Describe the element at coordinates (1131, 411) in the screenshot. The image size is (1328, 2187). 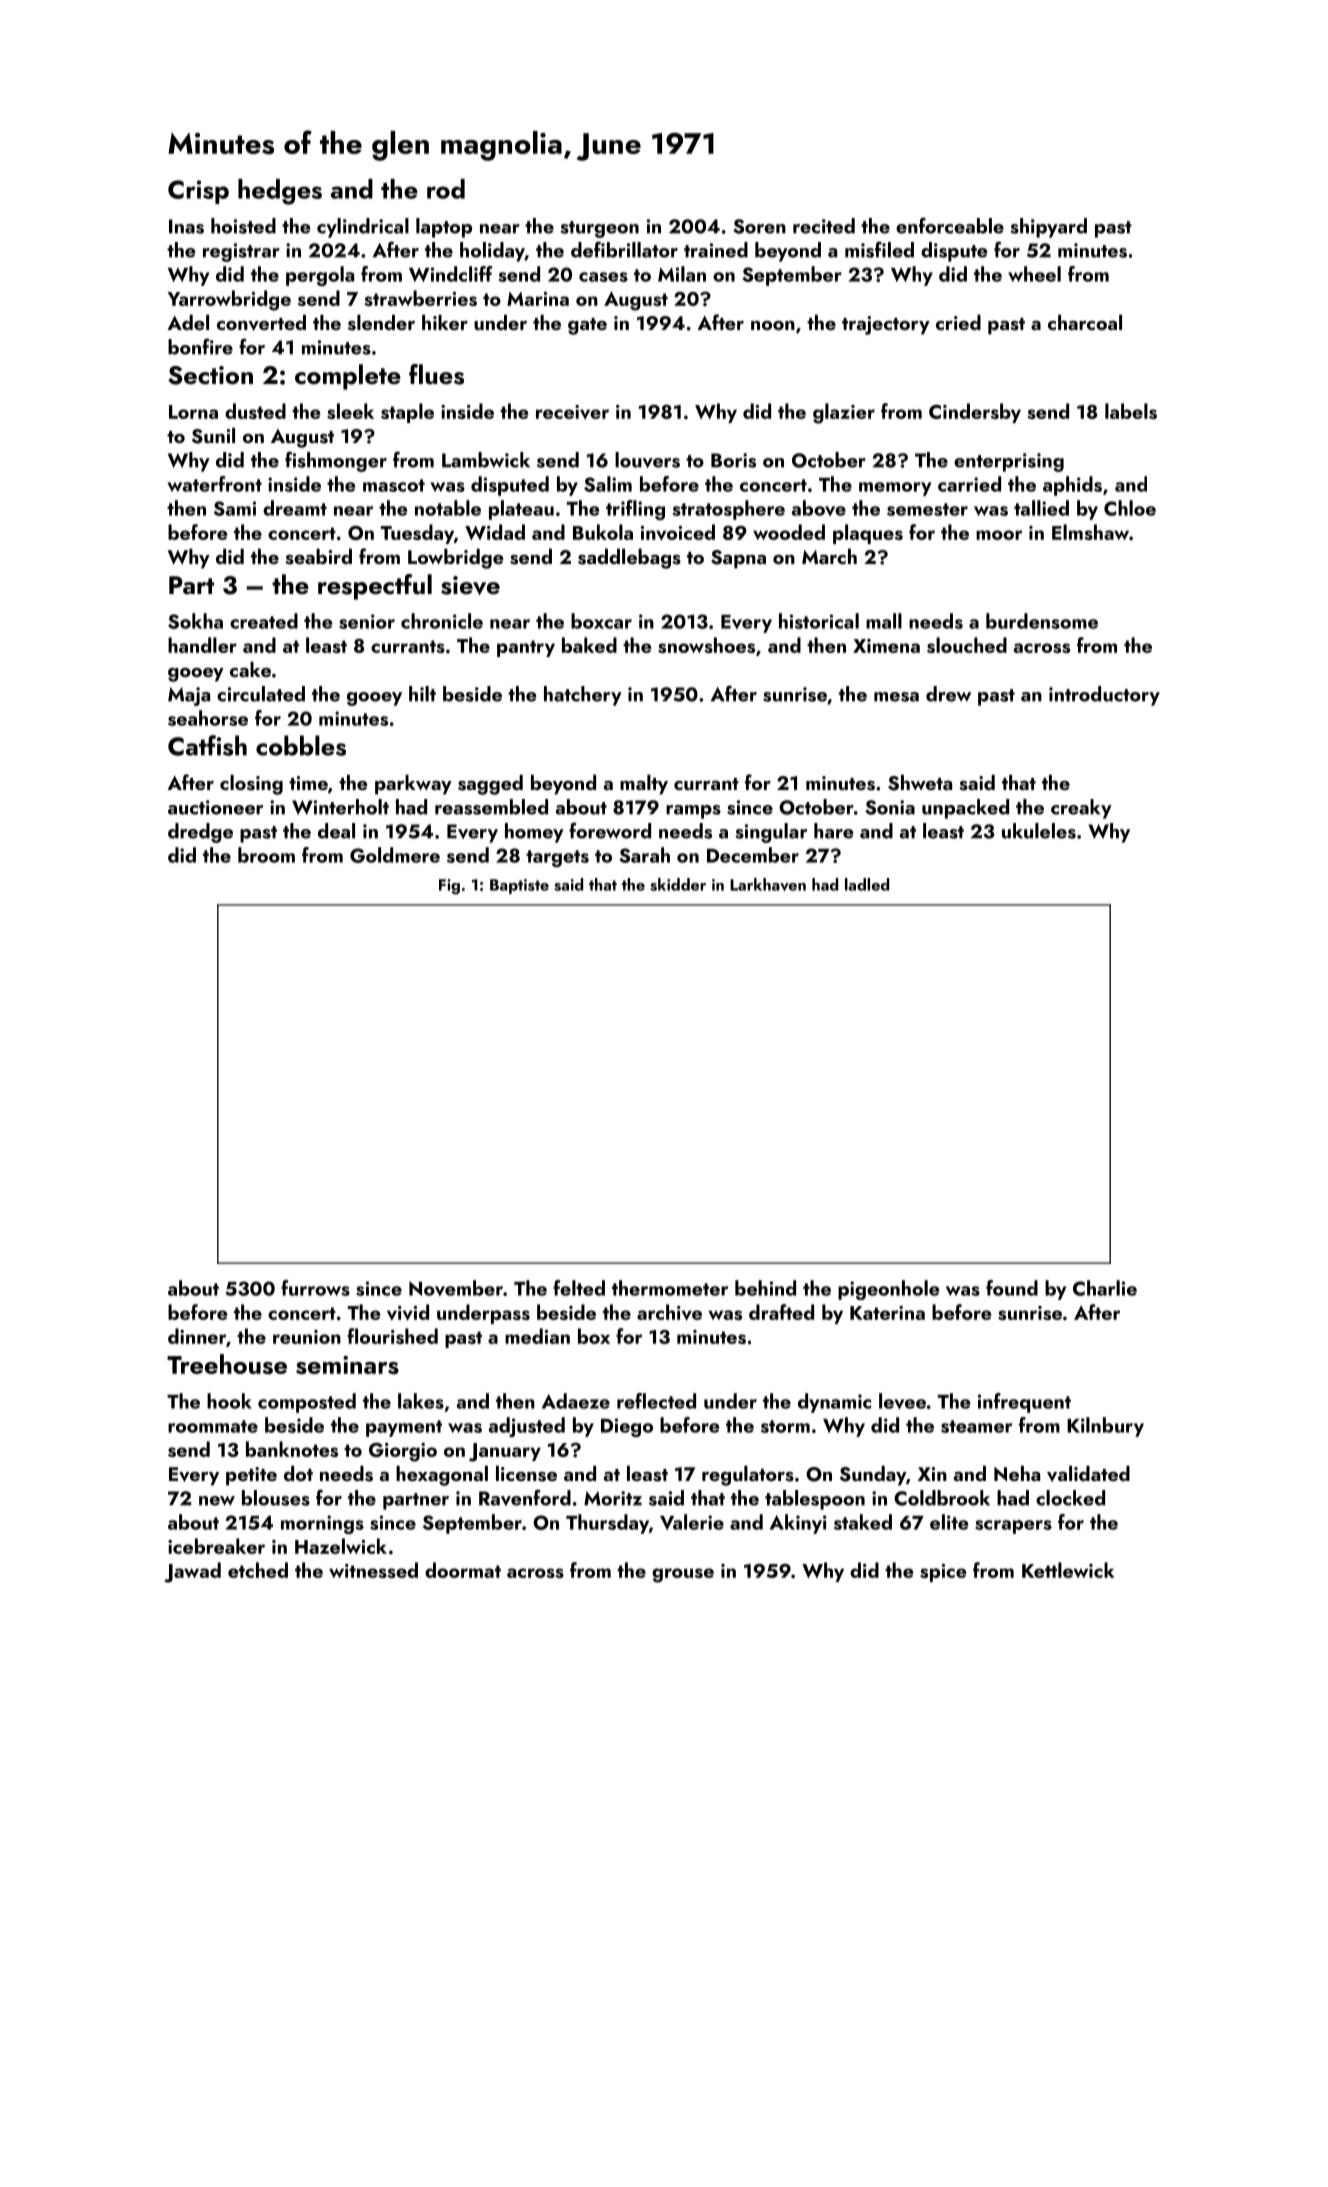
I see `labels` at that location.
